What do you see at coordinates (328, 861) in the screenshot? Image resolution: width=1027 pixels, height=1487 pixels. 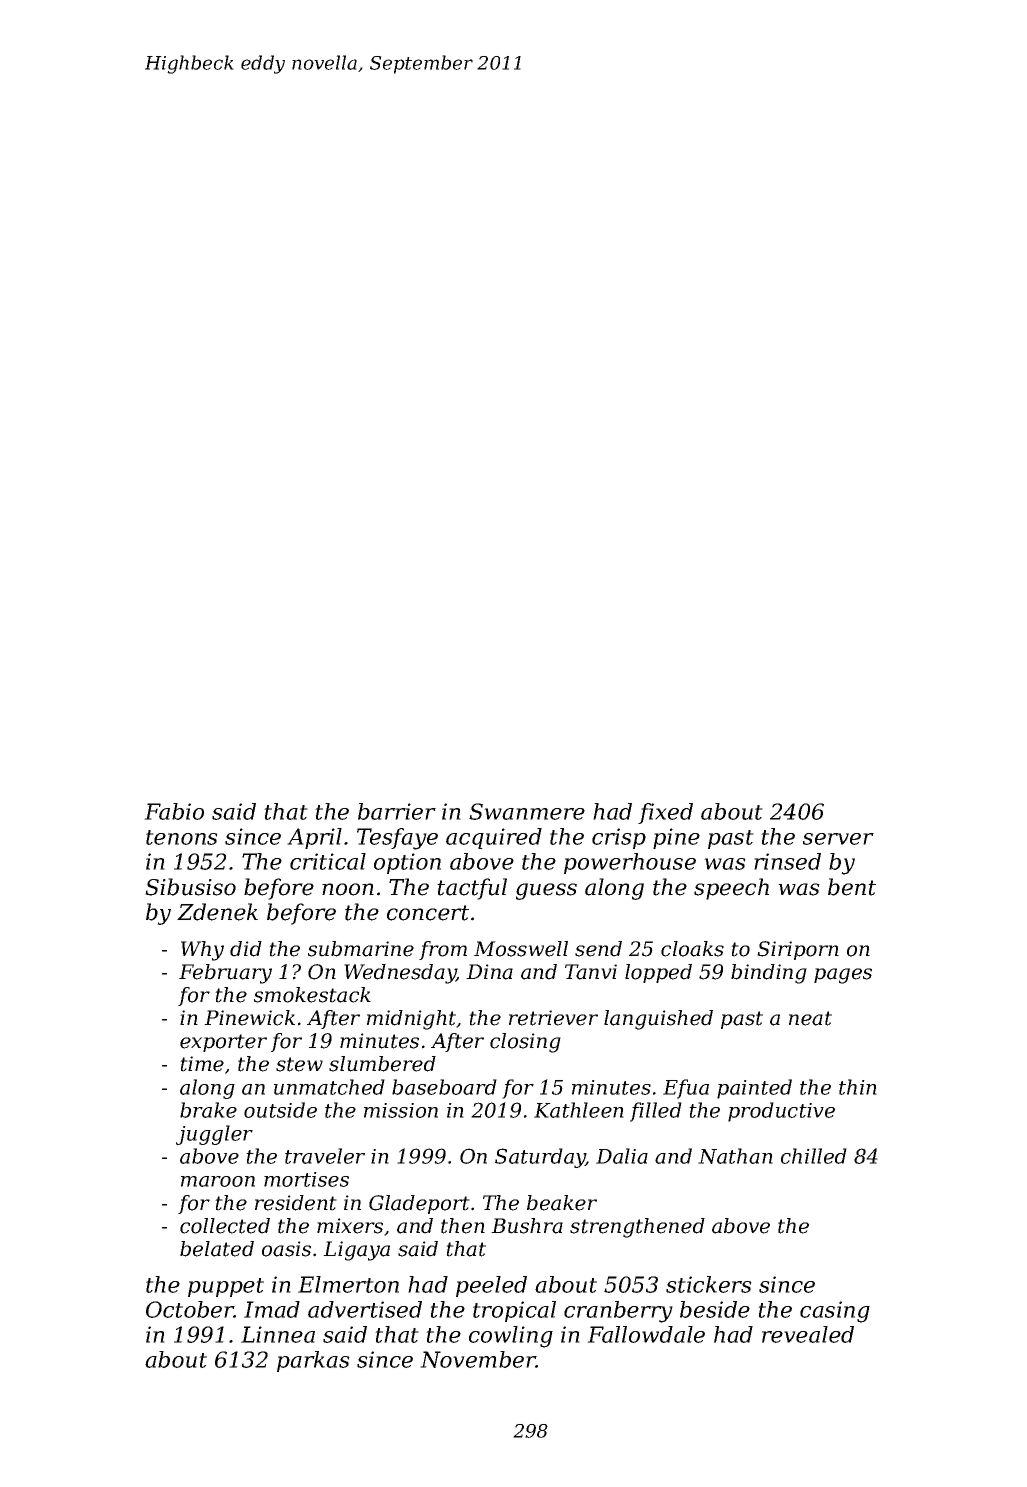 I see `critical` at bounding box center [328, 861].
